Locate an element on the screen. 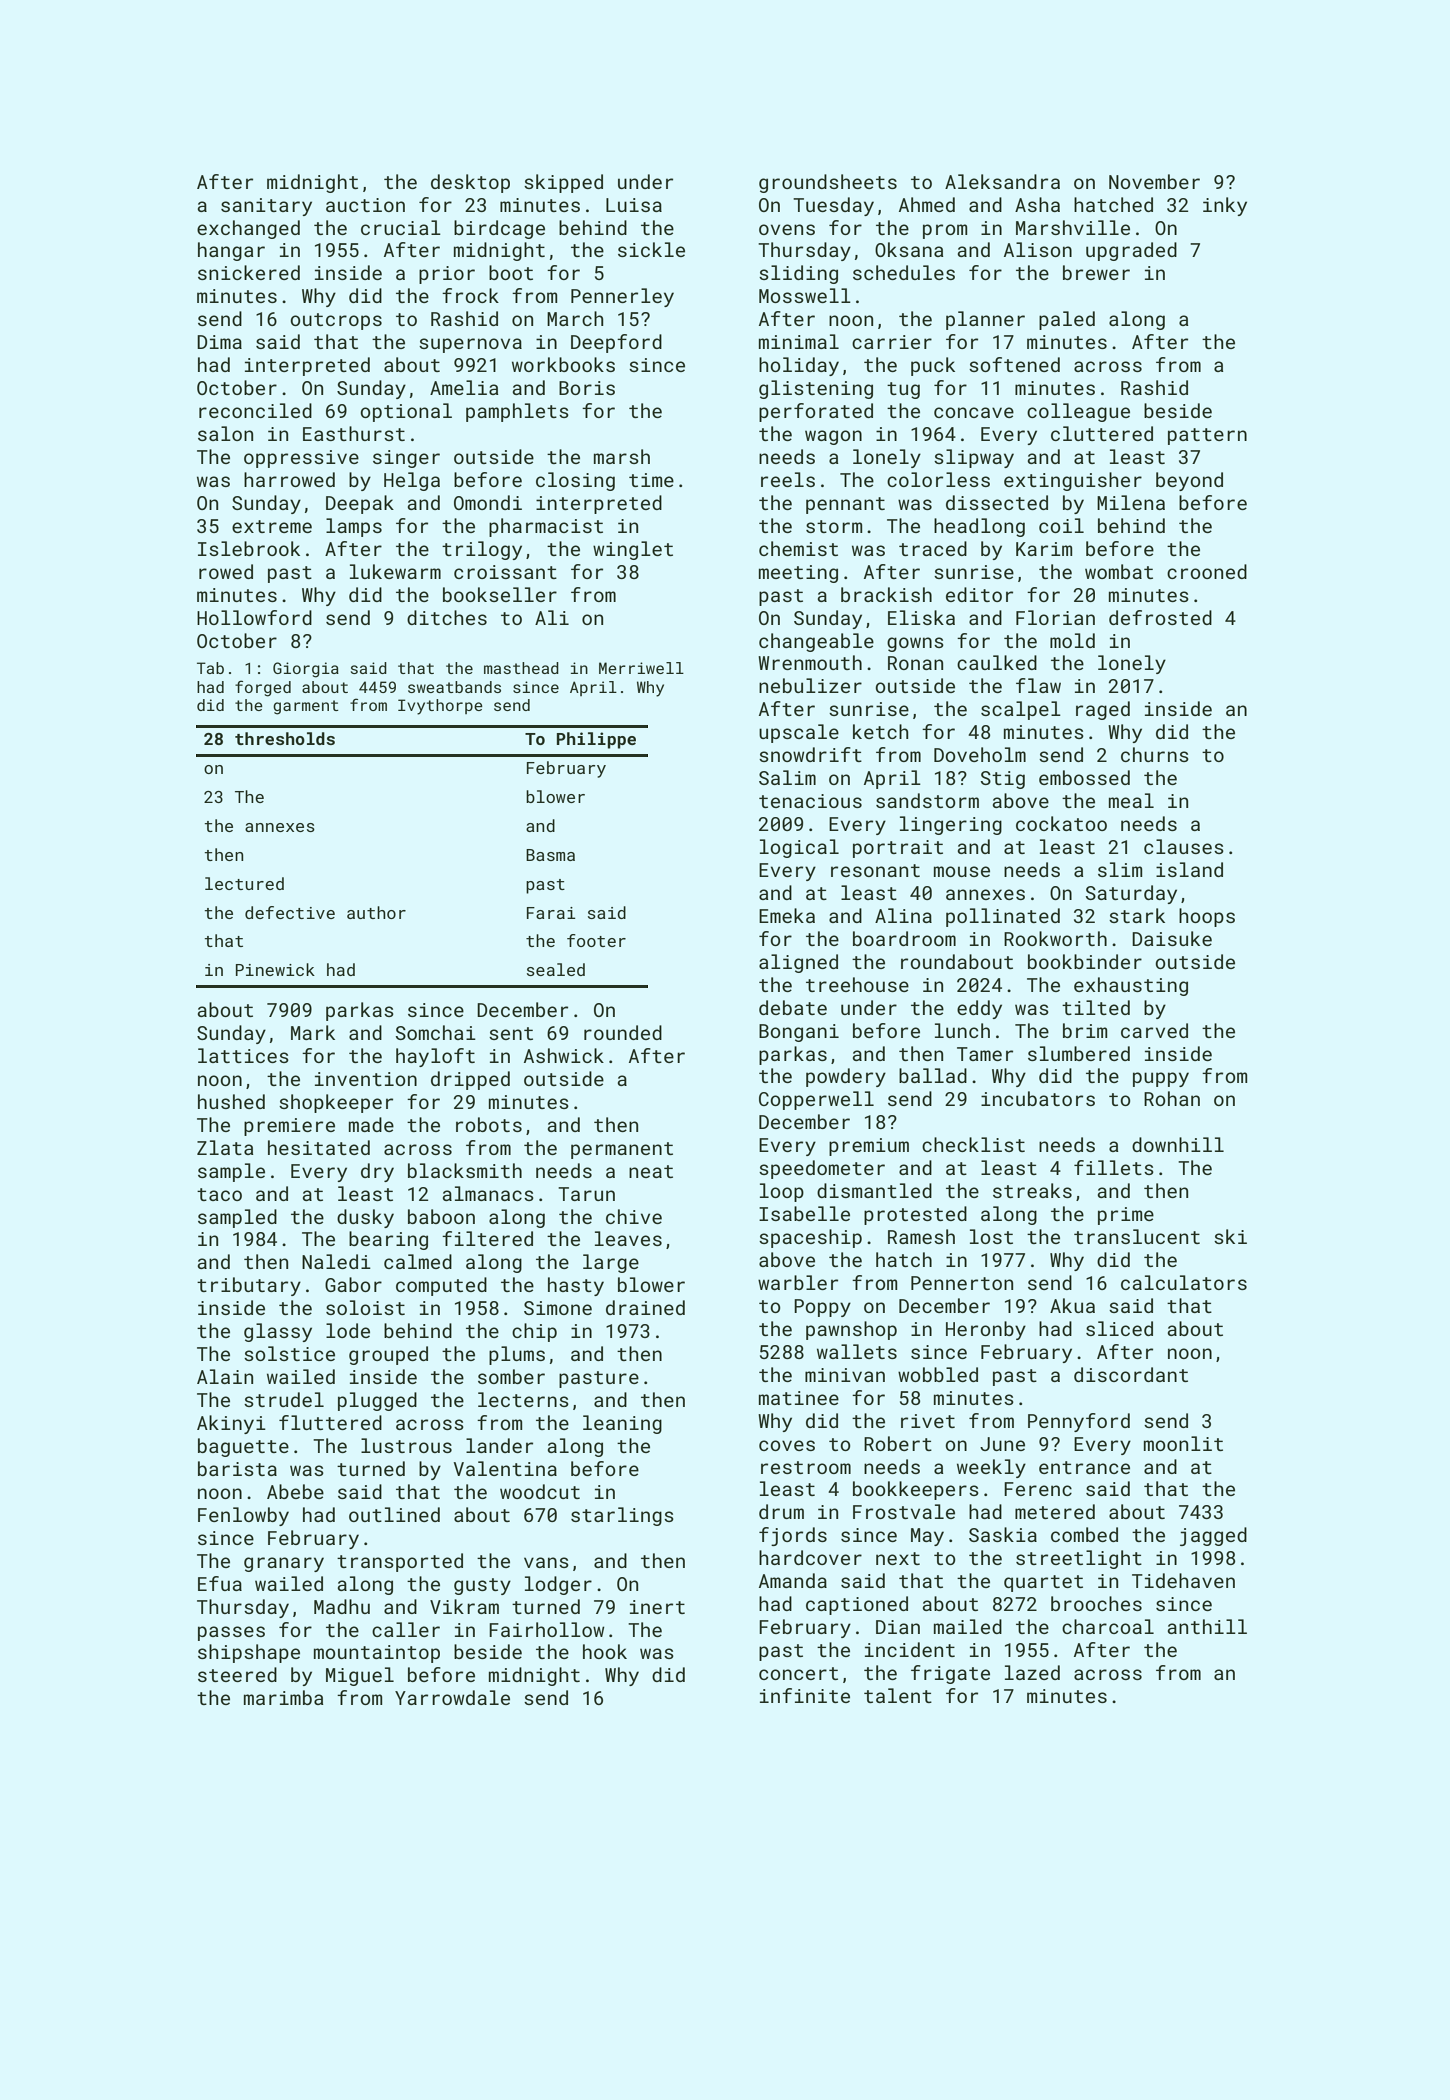  March is located at coordinates (575, 318).
